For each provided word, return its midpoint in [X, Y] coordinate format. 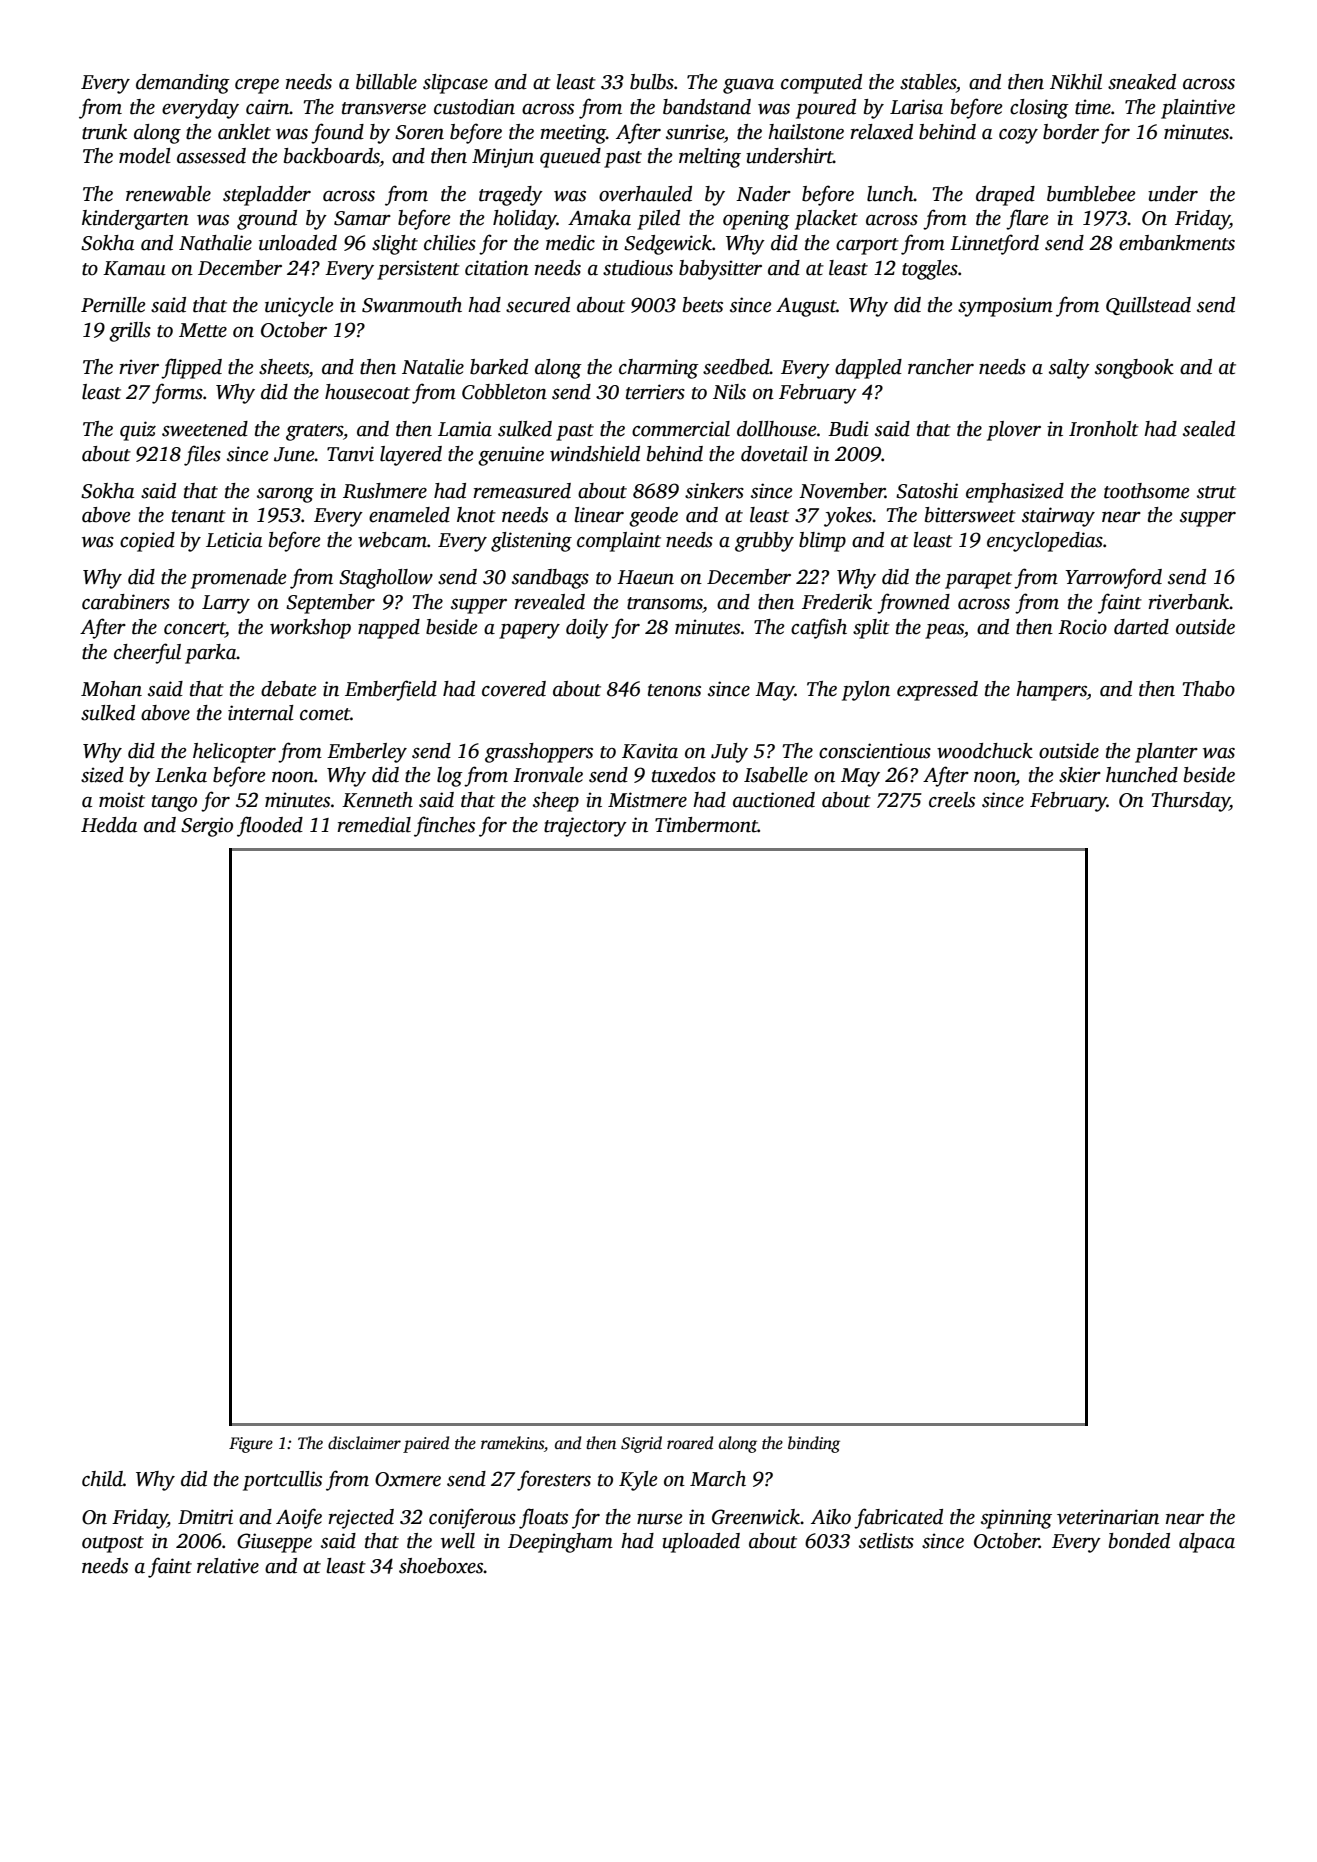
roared [690, 1443]
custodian [474, 107]
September [330, 604]
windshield [595, 454]
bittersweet [970, 515]
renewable [168, 194]
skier [1080, 775]
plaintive [1198, 109]
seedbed [736, 367]
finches [444, 826]
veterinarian [1108, 1517]
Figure [251, 1445]
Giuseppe [274, 1543]
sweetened [205, 429]
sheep [556, 802]
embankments [1177, 243]
